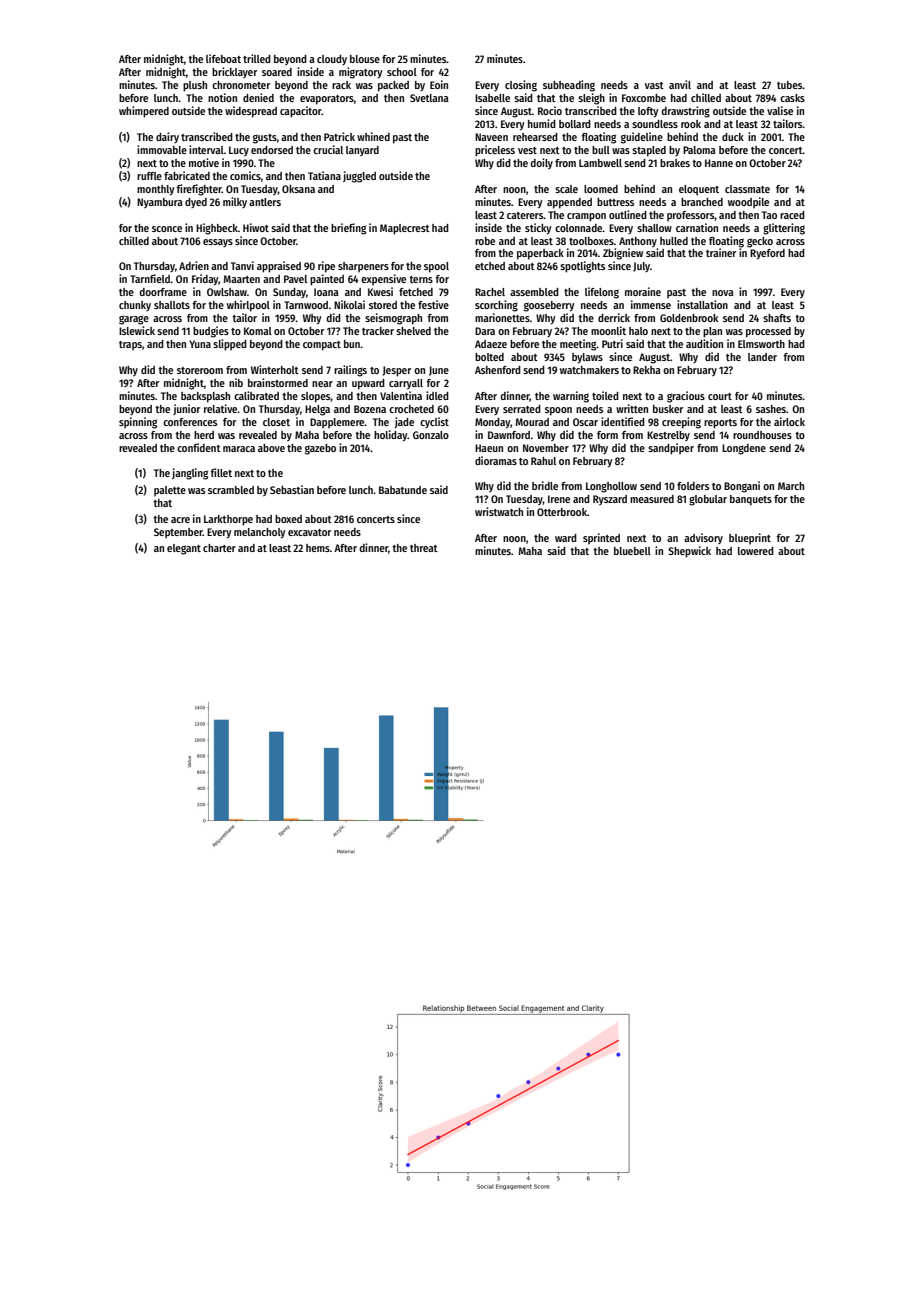 This screenshot has width=924, height=1308. Describe the element at coordinates (569, 86) in the screenshot. I see `subheading` at that location.
